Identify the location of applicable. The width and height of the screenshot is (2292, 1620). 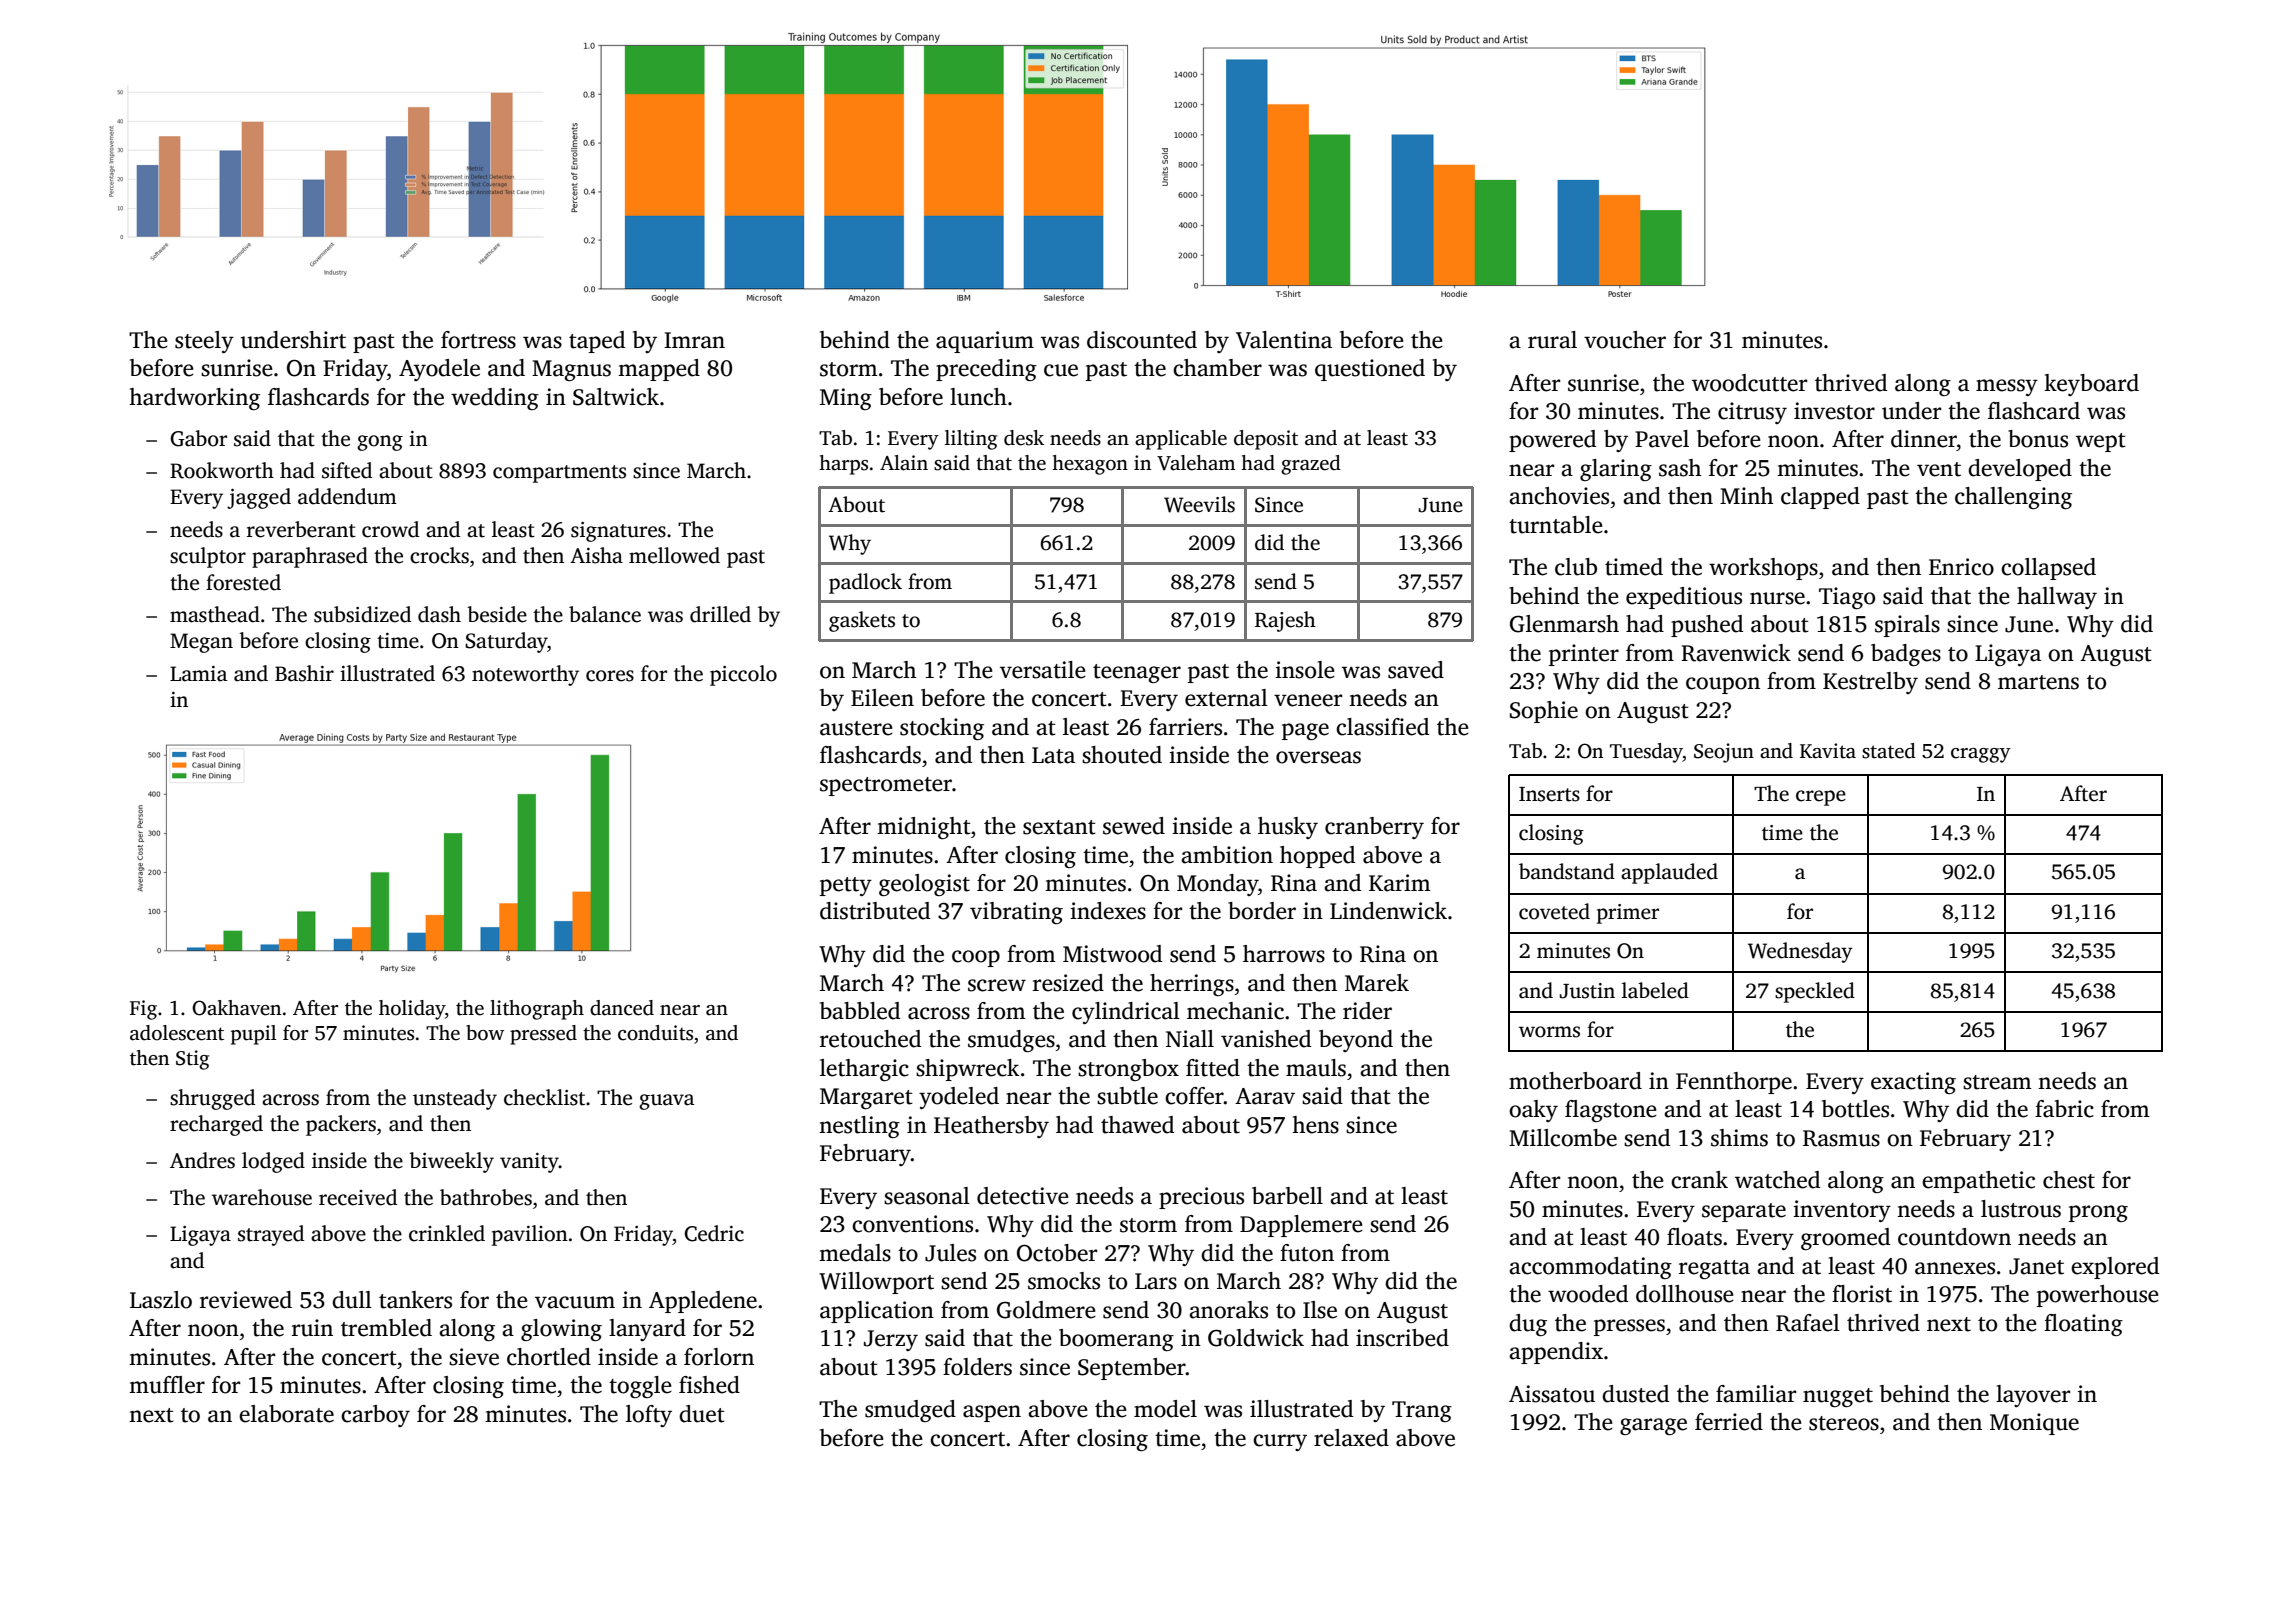
(1181, 440).
